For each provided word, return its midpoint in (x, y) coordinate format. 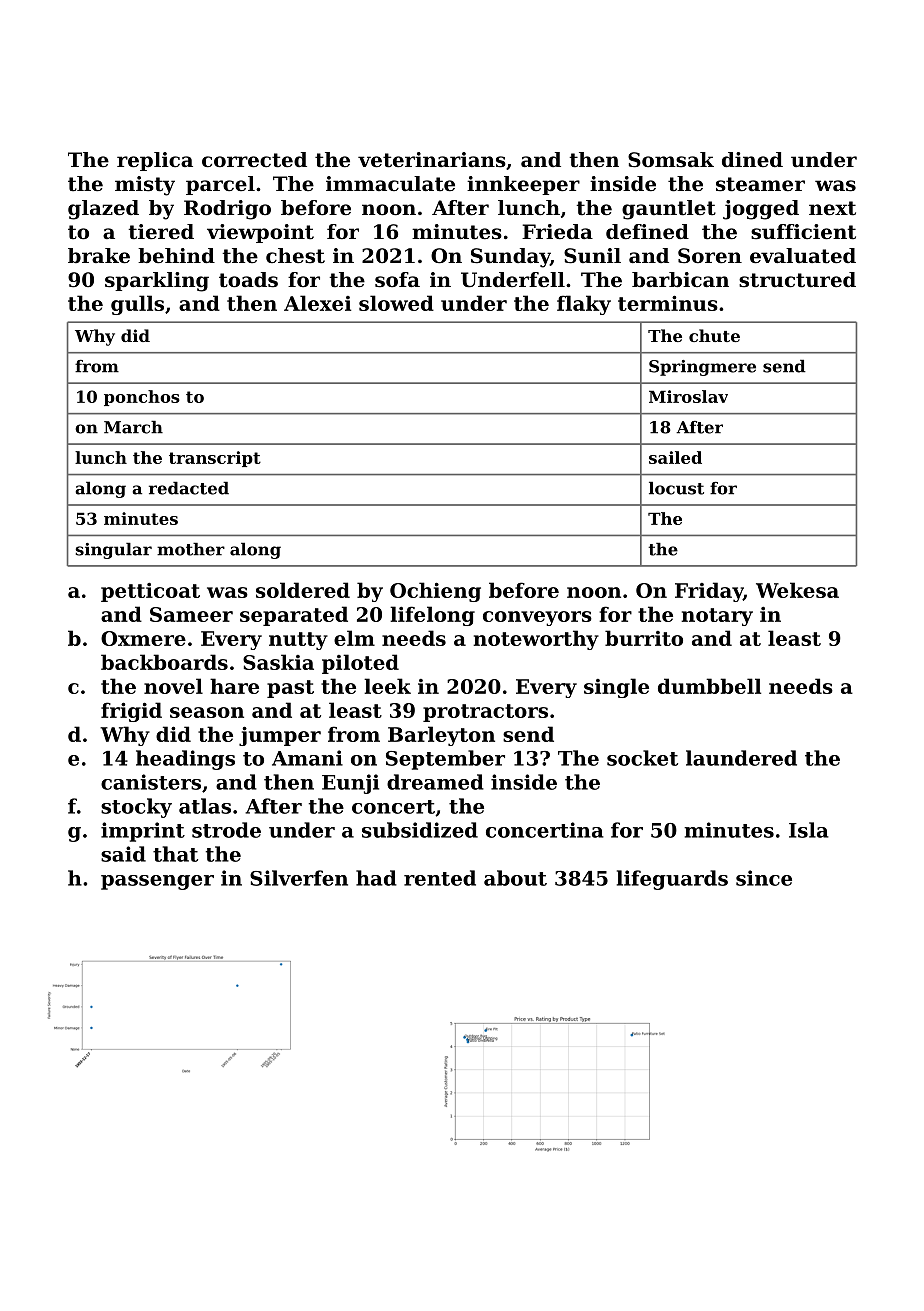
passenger (157, 882)
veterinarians (432, 160)
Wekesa (797, 590)
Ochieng (435, 592)
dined (752, 160)
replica (155, 161)
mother (191, 549)
